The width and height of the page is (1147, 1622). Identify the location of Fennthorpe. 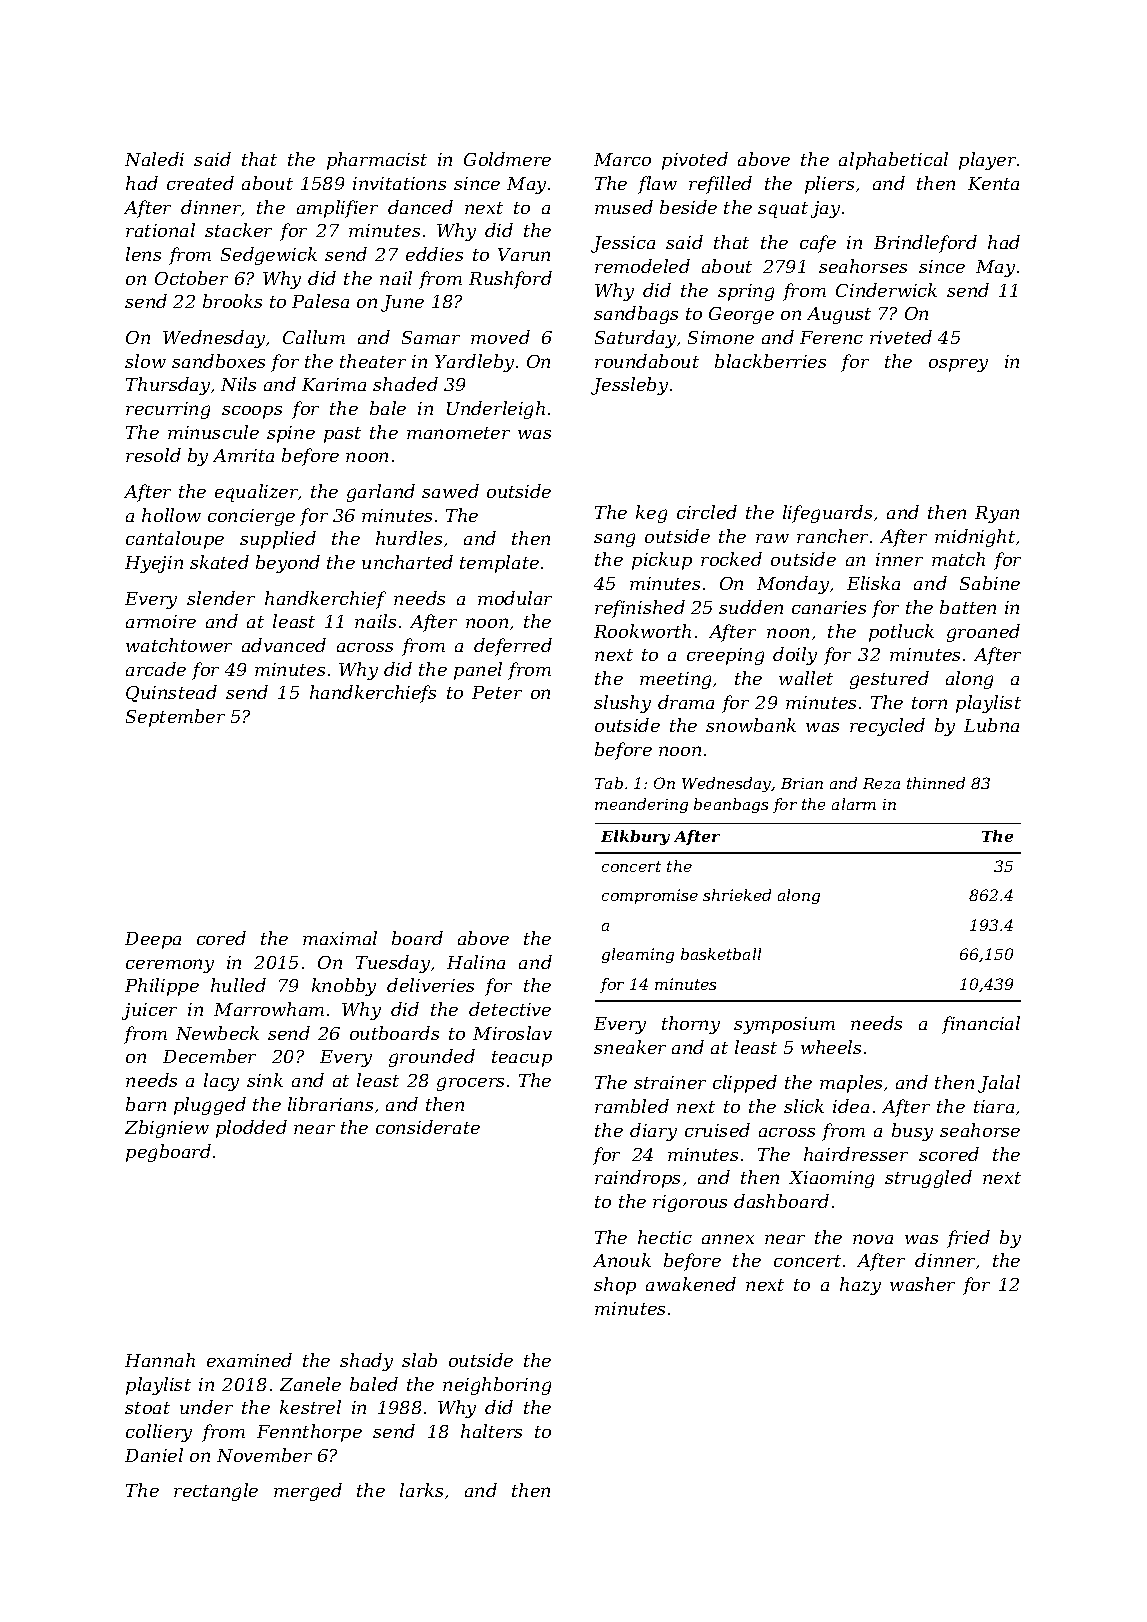
(309, 1433).
